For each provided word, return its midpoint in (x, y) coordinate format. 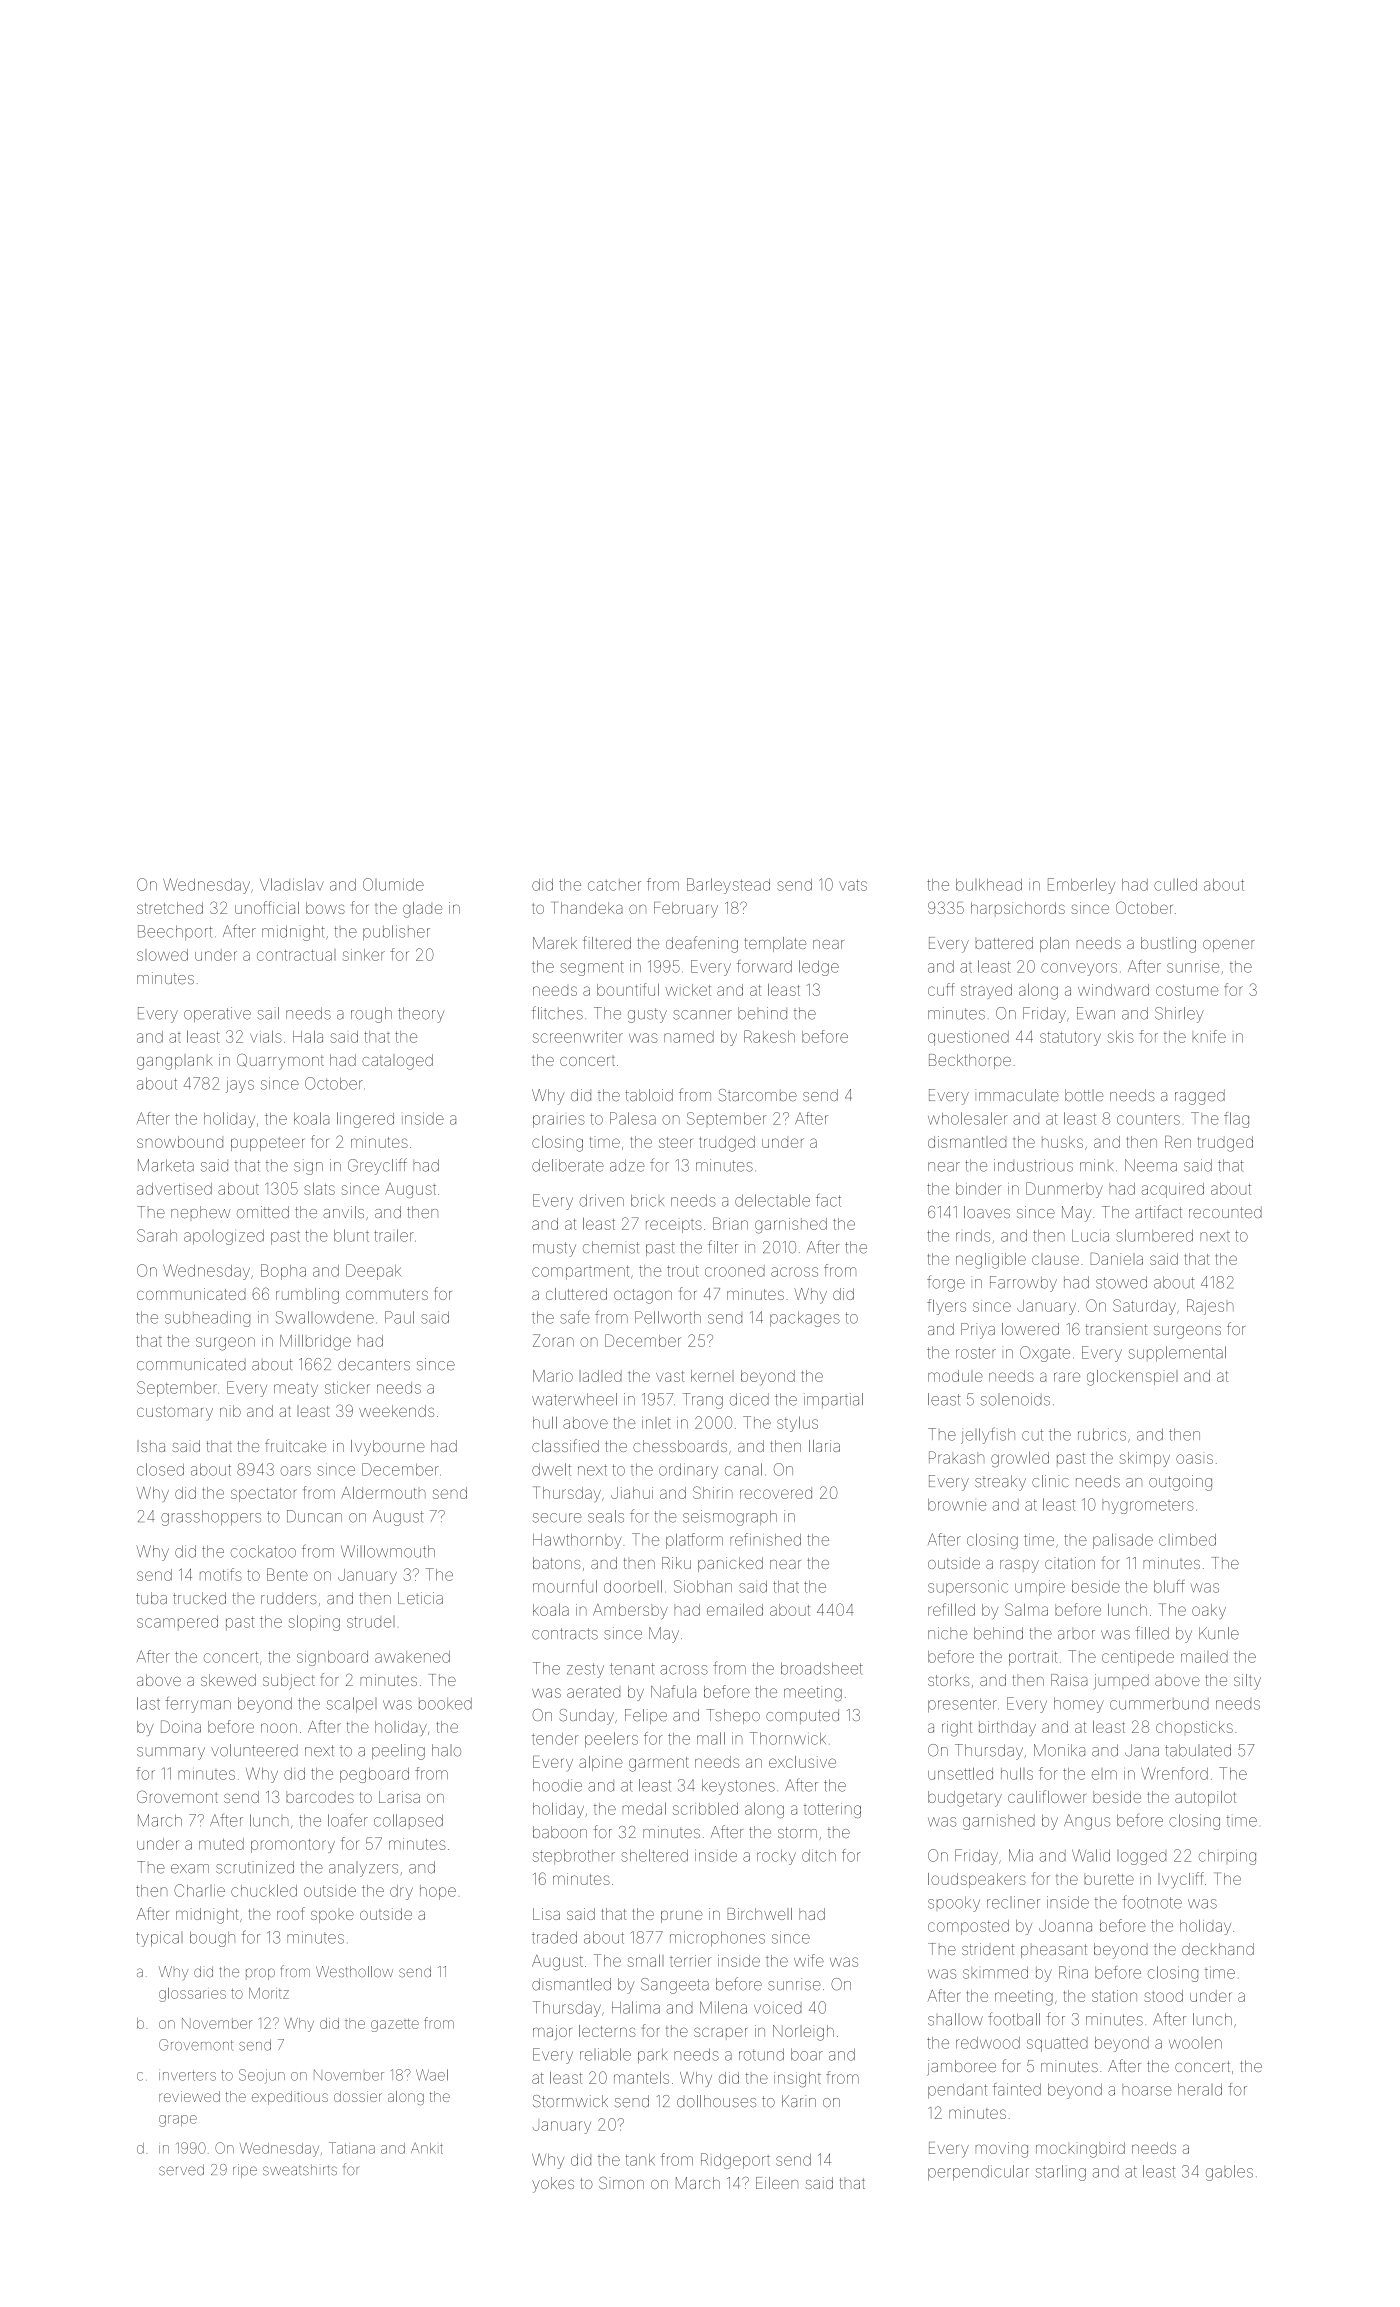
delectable (772, 1200)
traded (554, 1937)
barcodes (320, 1797)
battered (1004, 943)
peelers (611, 1740)
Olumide (393, 884)
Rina (1073, 1972)
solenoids (1015, 1399)
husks (1062, 1142)
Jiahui (632, 1493)
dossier (358, 2096)
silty (1247, 1682)
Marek (555, 943)
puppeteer (267, 1144)
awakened (412, 1657)
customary (175, 1413)
